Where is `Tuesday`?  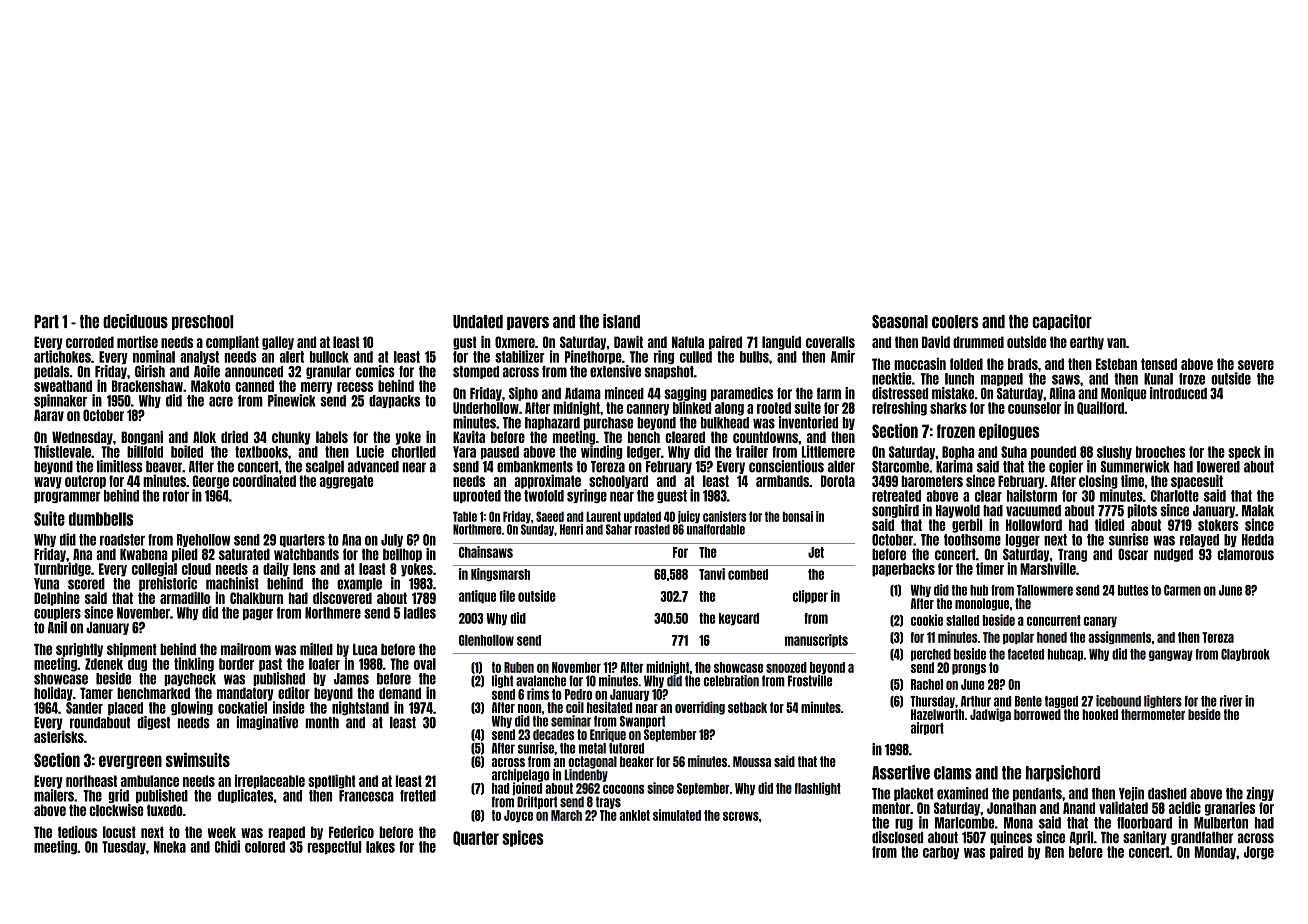
Tuesday is located at coordinates (124, 847).
